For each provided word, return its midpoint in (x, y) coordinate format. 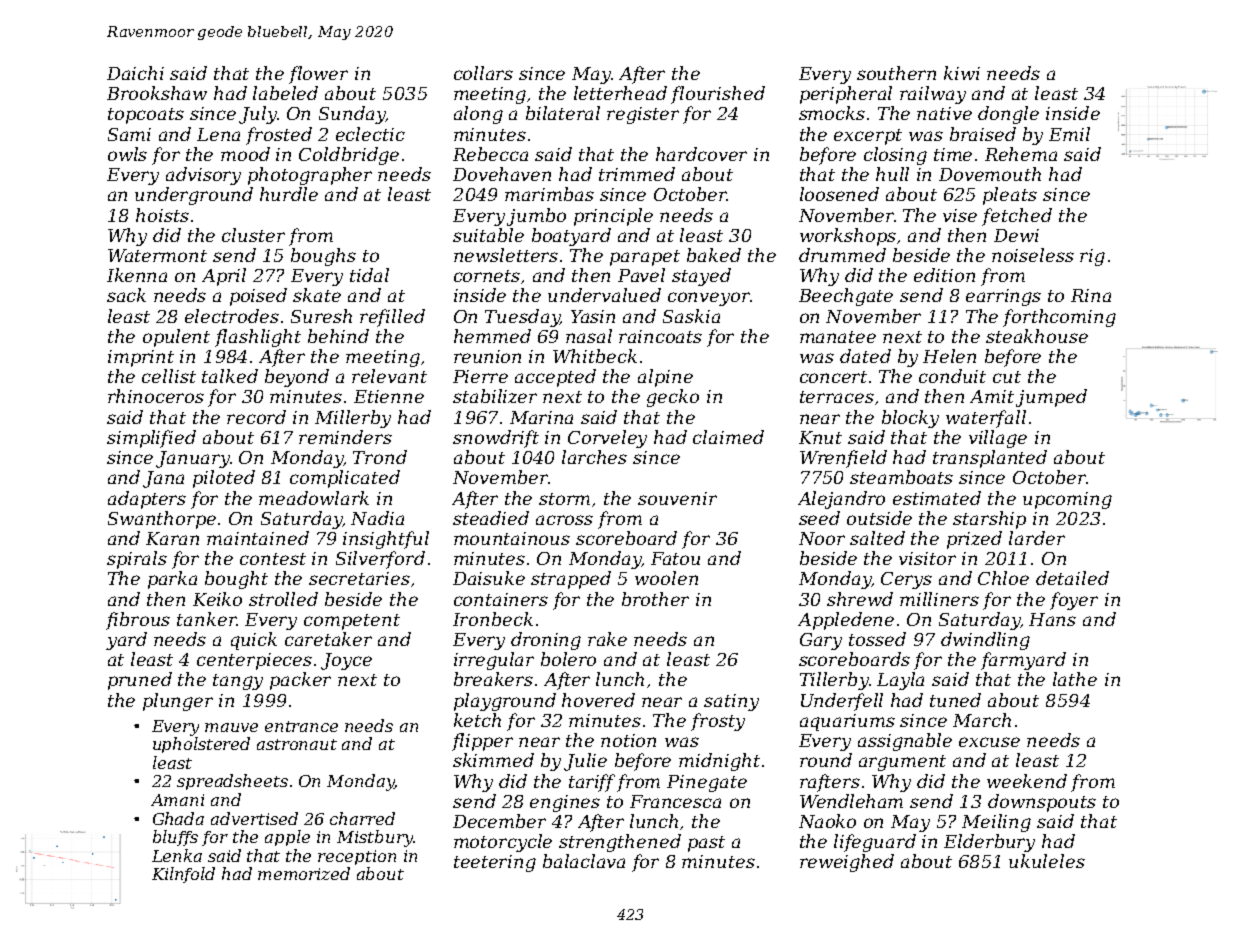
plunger (178, 702)
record (256, 417)
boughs (323, 257)
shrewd (860, 599)
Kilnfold (183, 875)
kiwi (962, 73)
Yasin (593, 316)
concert (833, 377)
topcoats (146, 116)
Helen (949, 356)
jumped (1051, 398)
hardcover (701, 154)
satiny (731, 702)
